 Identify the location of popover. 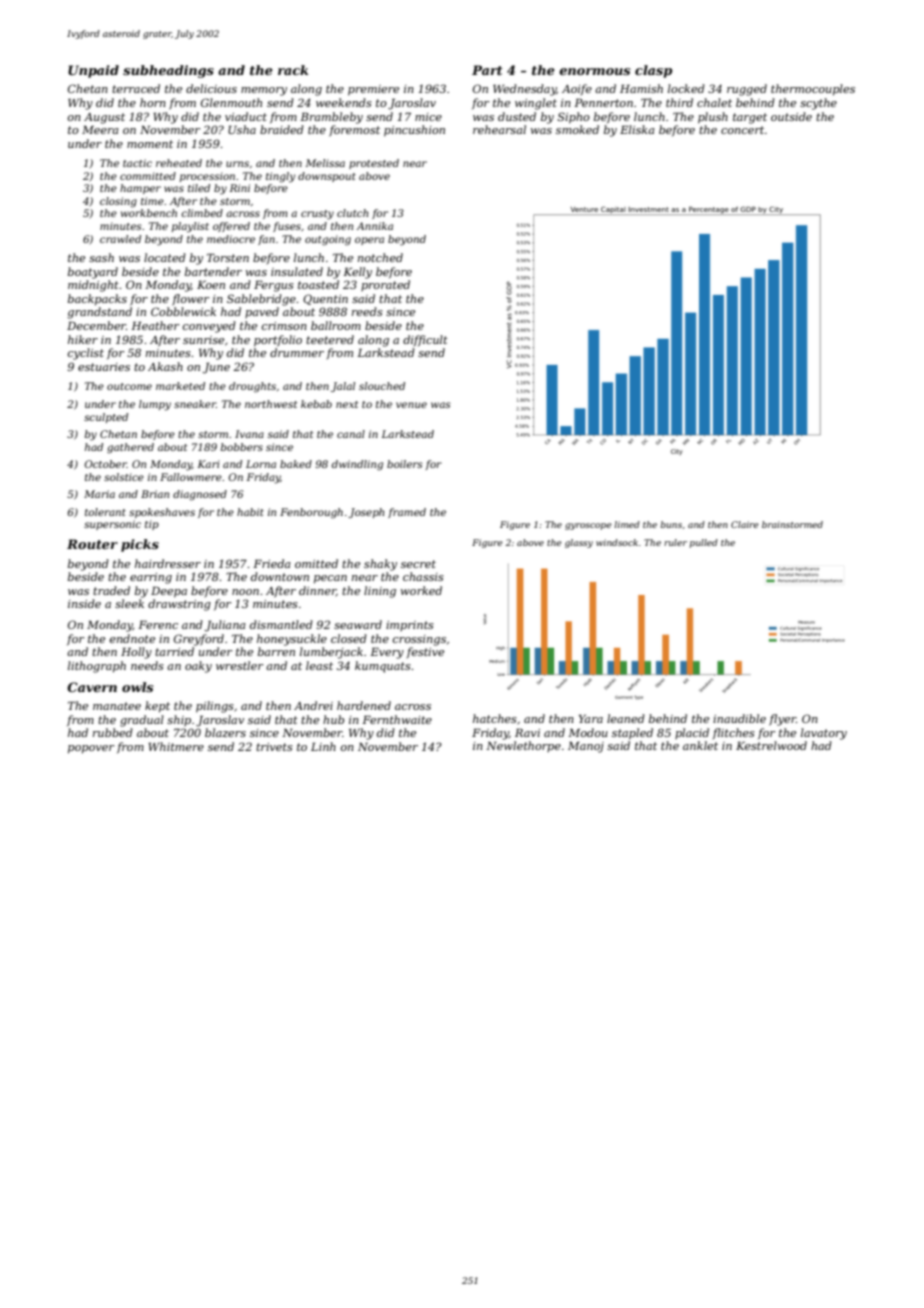
(91, 749).
